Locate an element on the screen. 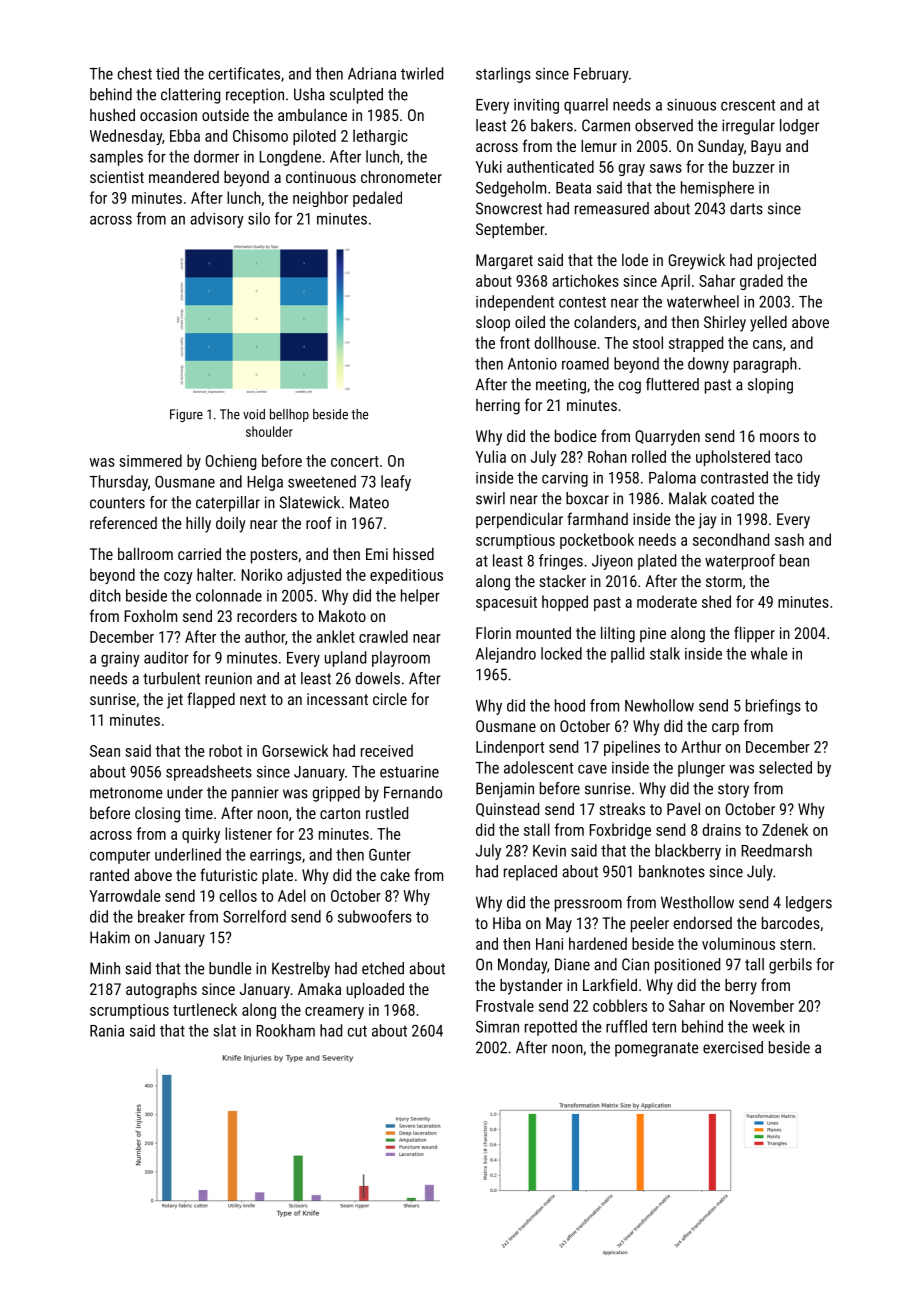  lodger is located at coordinates (799, 127).
